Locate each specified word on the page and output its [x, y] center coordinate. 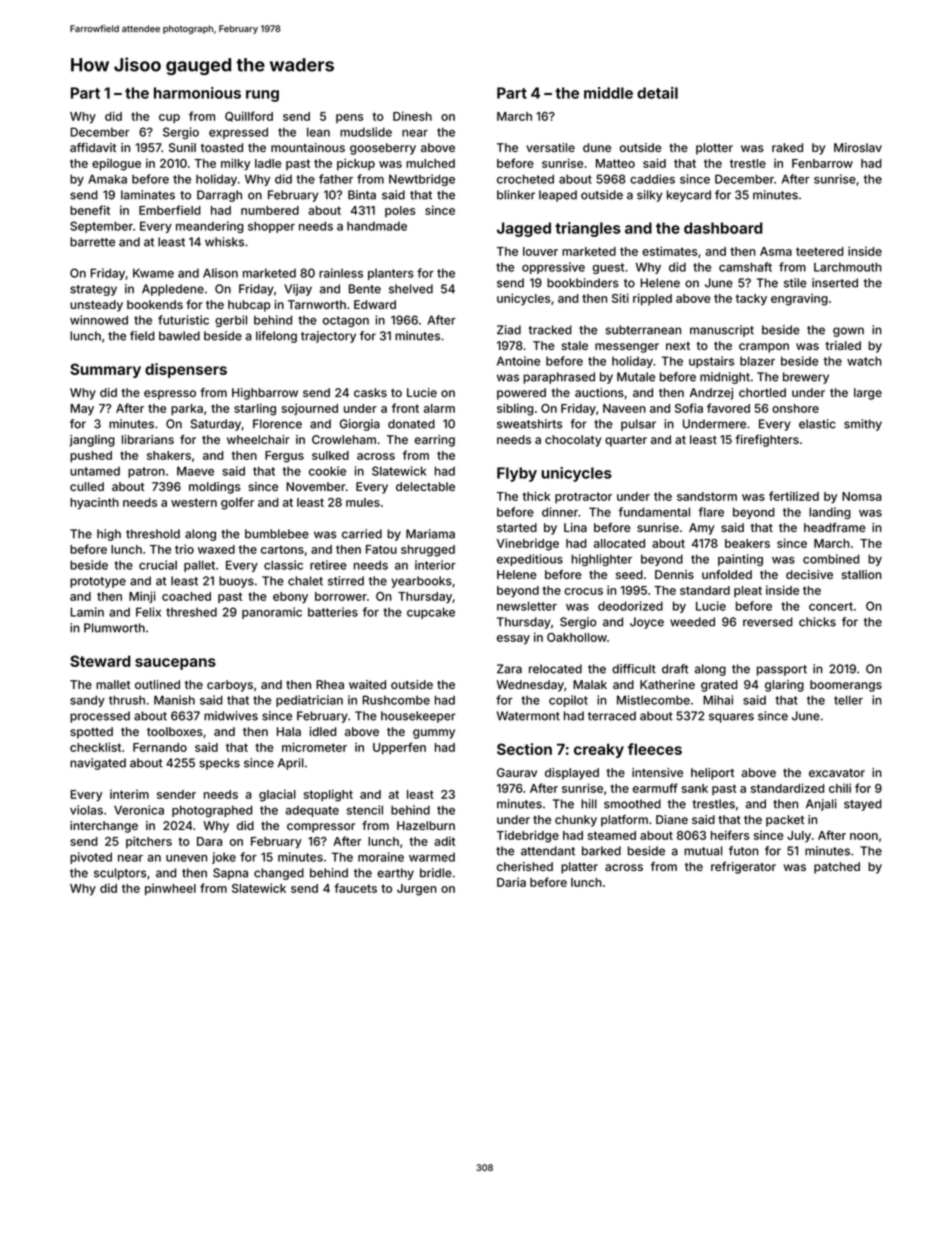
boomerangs [846, 686]
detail [657, 93]
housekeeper [418, 717]
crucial [158, 565]
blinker [516, 195]
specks [219, 764]
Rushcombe [396, 700]
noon [864, 836]
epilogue [116, 164]
